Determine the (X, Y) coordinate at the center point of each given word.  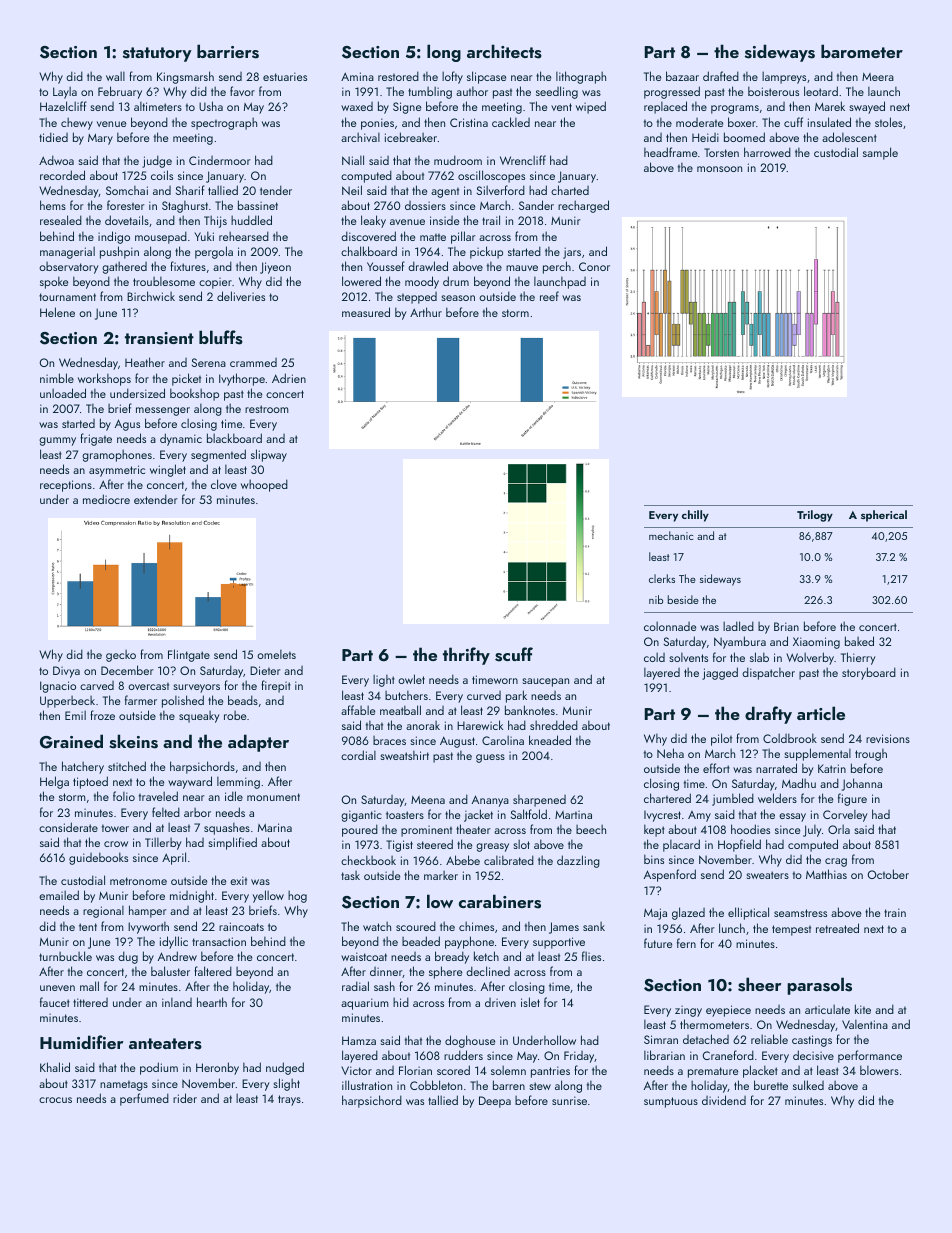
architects (504, 51)
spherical (884, 516)
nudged (285, 1068)
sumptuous (671, 1102)
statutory (157, 54)
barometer (862, 51)
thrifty (466, 656)
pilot (721, 739)
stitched (127, 766)
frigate (96, 439)
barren (509, 1085)
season (458, 298)
